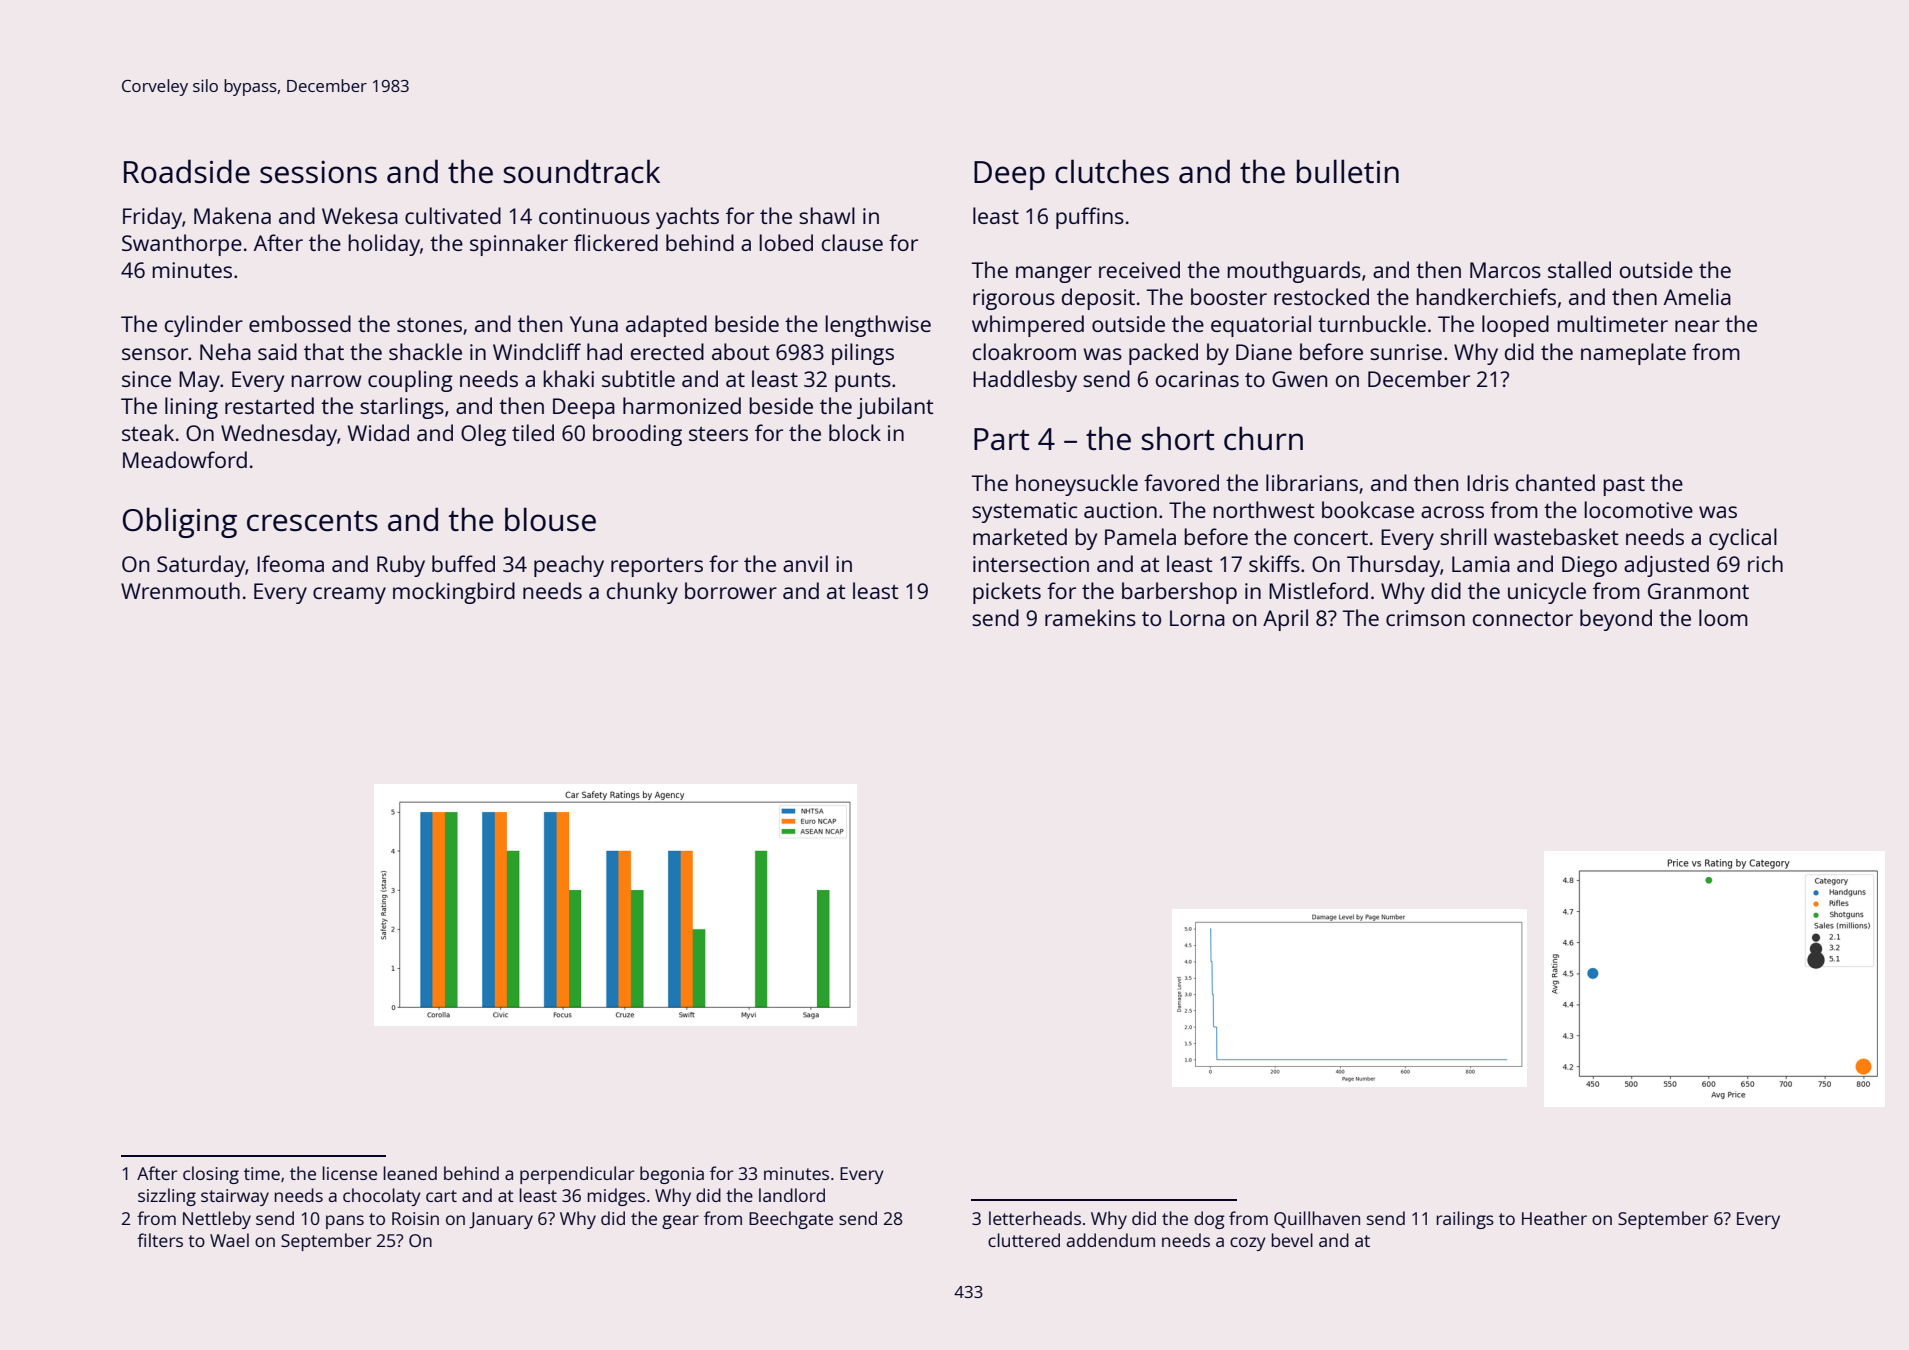 The width and height of the screenshot is (1909, 1350). Describe the element at coordinates (1248, 1244) in the screenshot. I see `cozy` at that location.
